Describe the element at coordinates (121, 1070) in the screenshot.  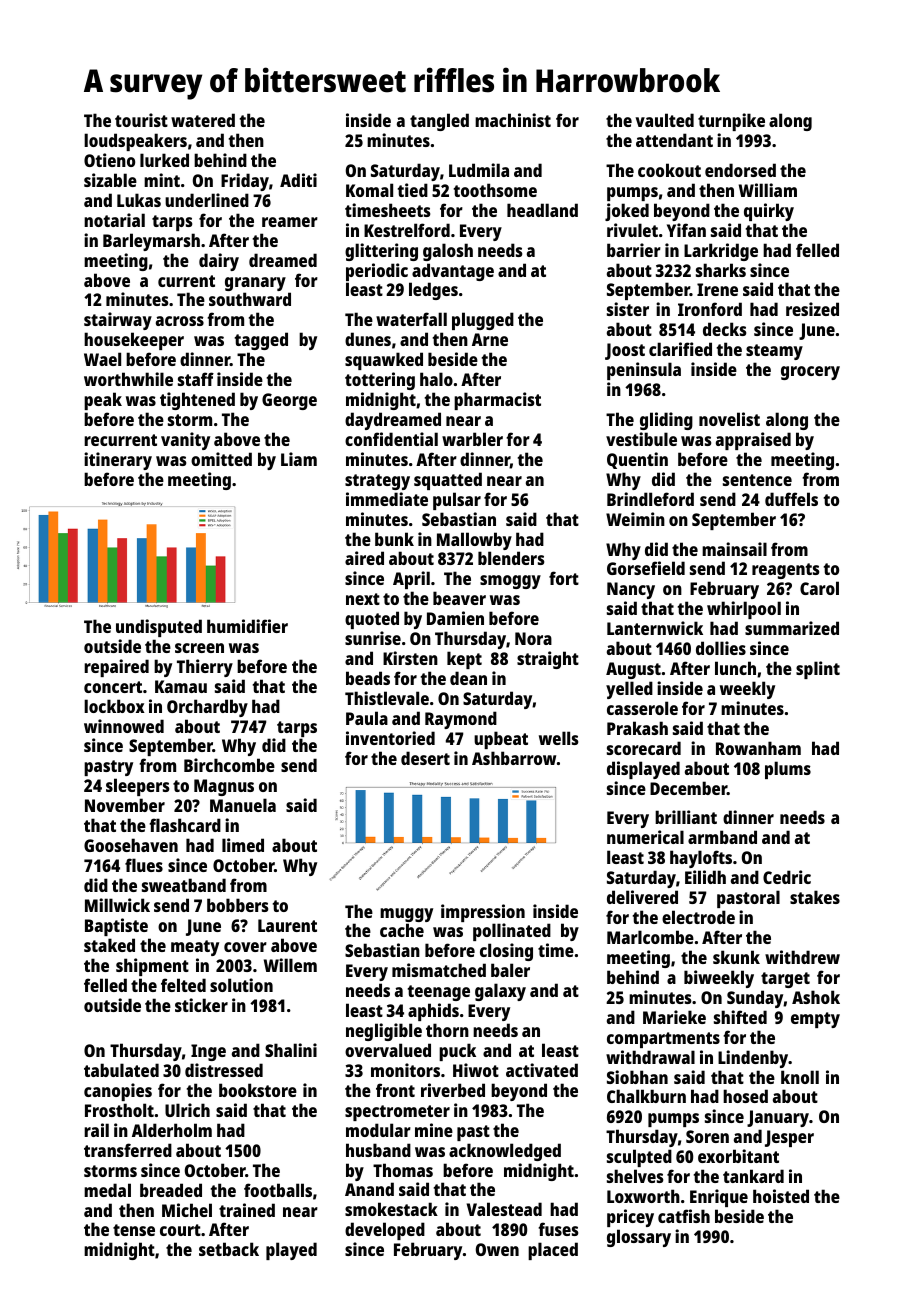
I see `tabulated` at that location.
